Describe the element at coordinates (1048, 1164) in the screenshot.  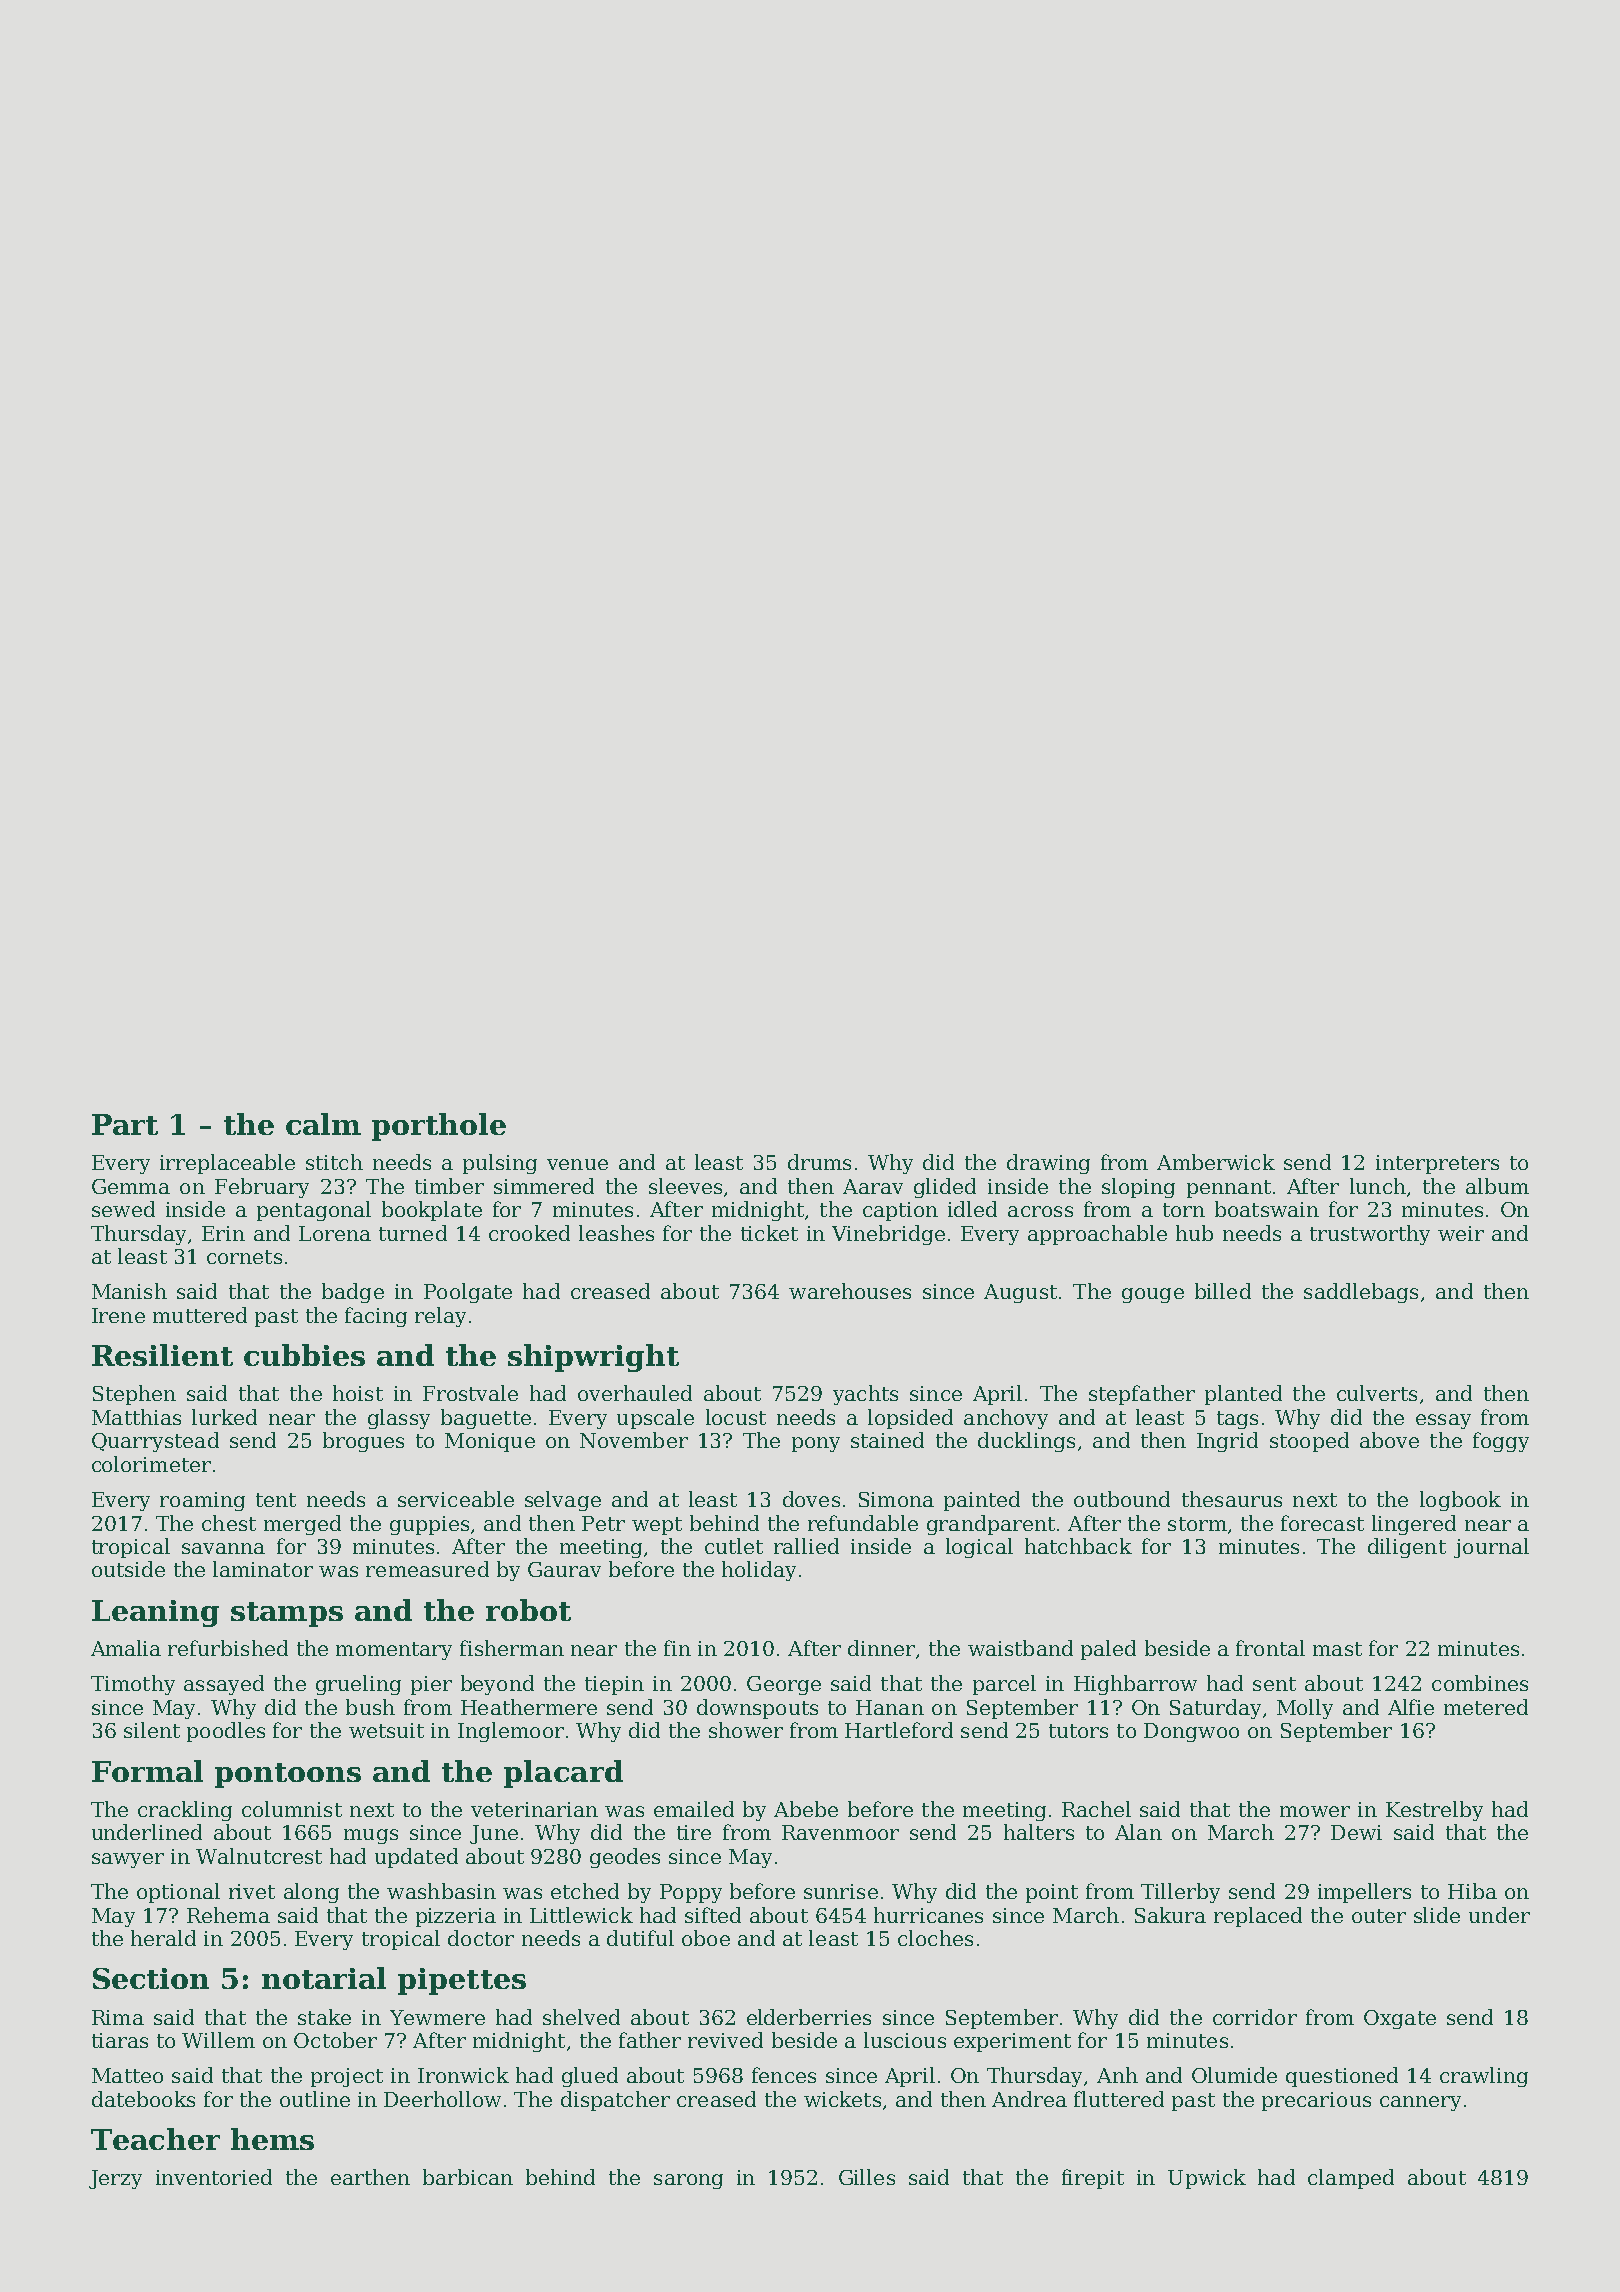
I see `drawing` at that location.
